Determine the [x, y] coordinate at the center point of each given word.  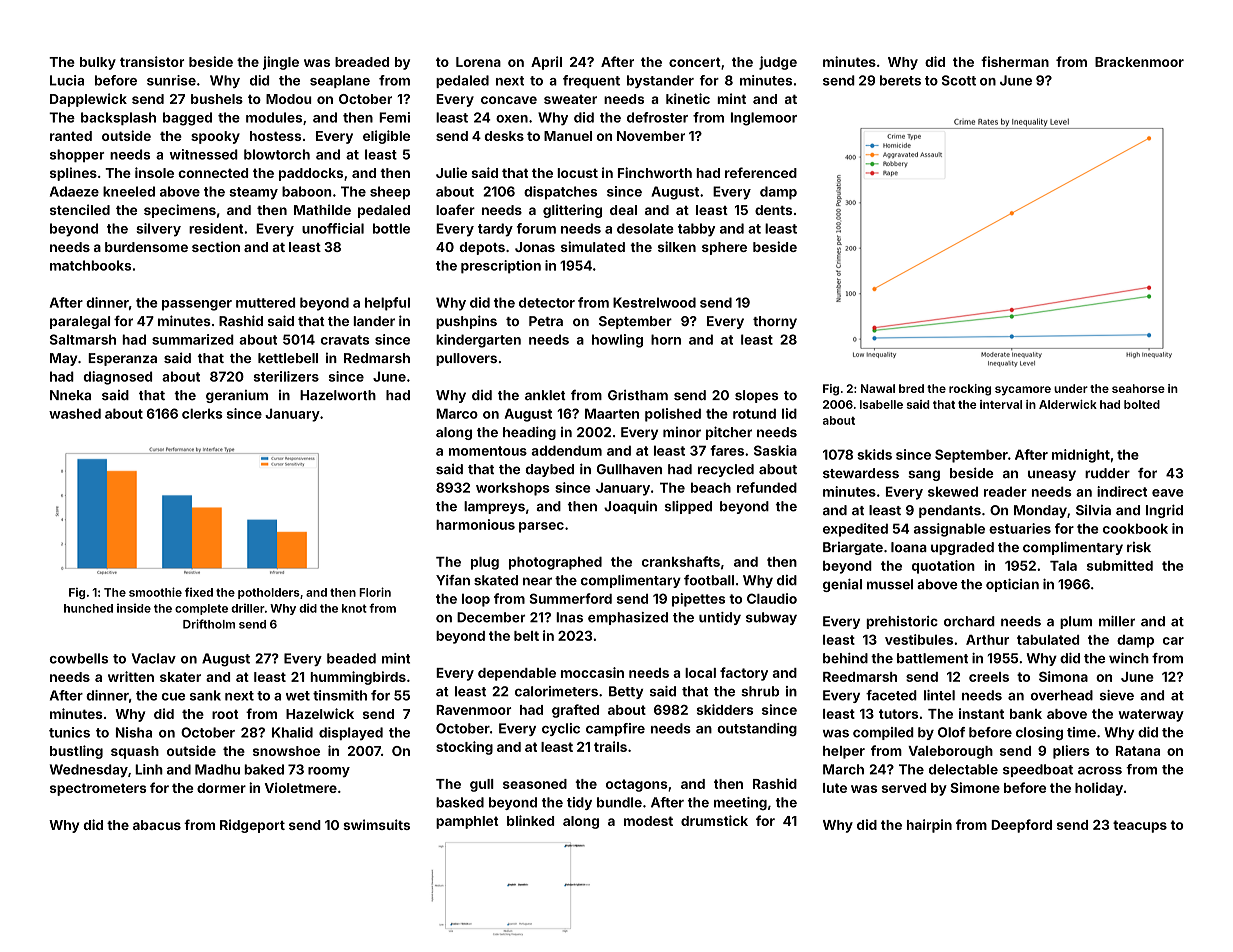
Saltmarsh [83, 339]
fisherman [1015, 61]
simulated [593, 246]
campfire [615, 729]
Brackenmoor [1139, 62]
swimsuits [376, 824]
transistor [152, 61]
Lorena [478, 62]
